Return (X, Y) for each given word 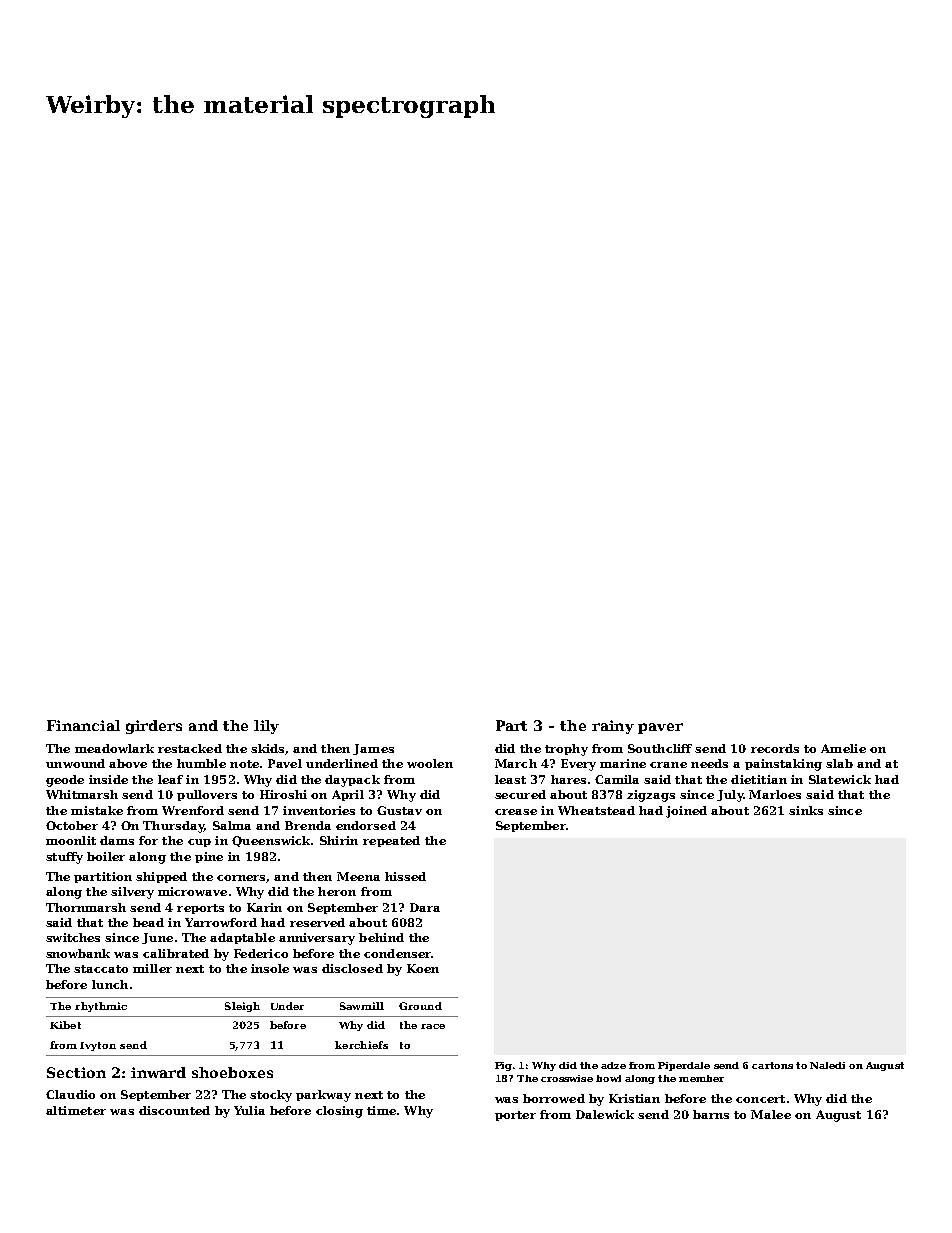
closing (339, 1112)
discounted (174, 1110)
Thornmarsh (86, 907)
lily (266, 727)
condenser (398, 953)
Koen (423, 968)
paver (660, 728)
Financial (83, 725)
